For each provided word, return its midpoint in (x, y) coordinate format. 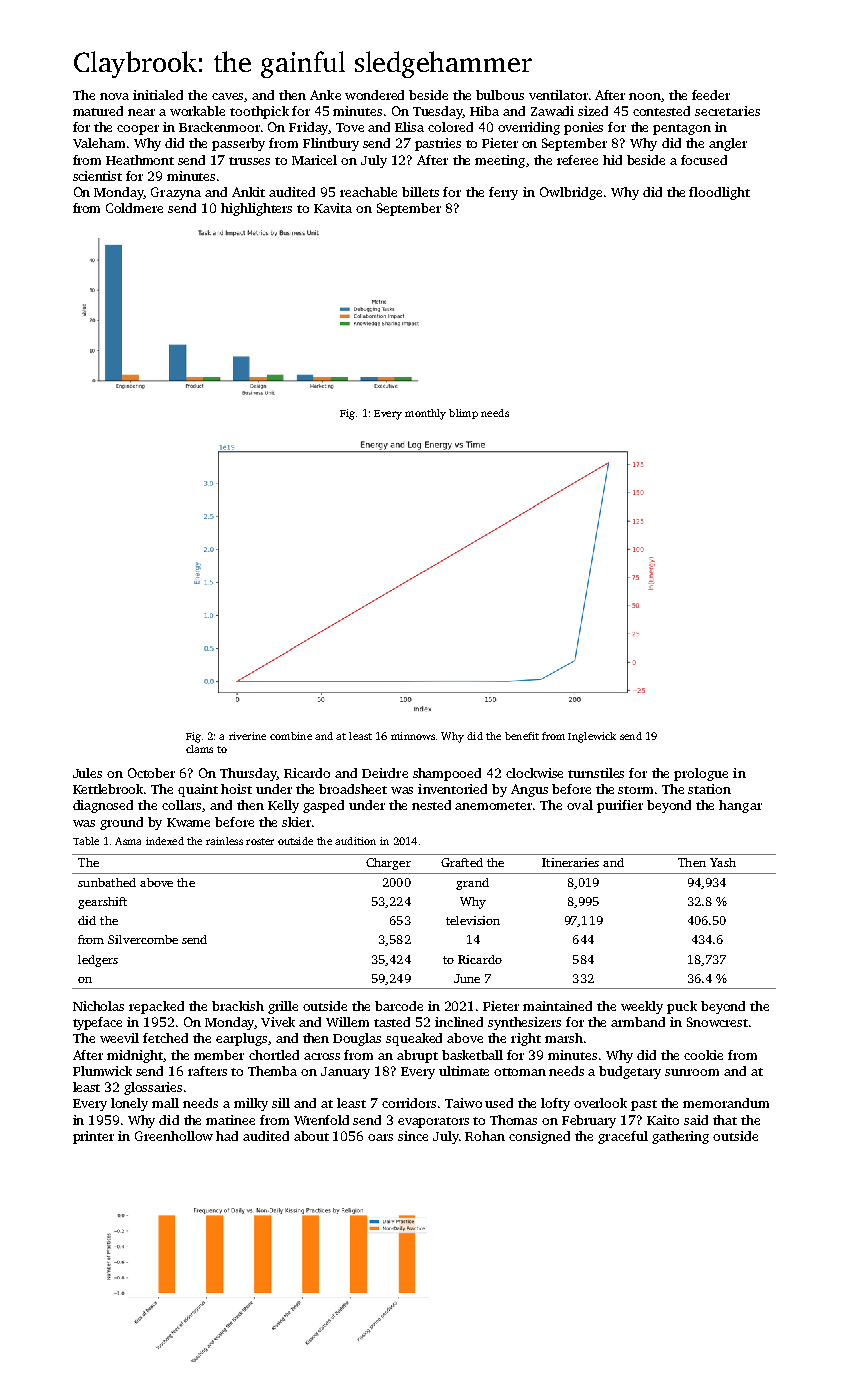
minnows (413, 736)
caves (227, 96)
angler (728, 144)
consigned (539, 1137)
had (227, 1136)
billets (420, 192)
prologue (701, 774)
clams (199, 749)
